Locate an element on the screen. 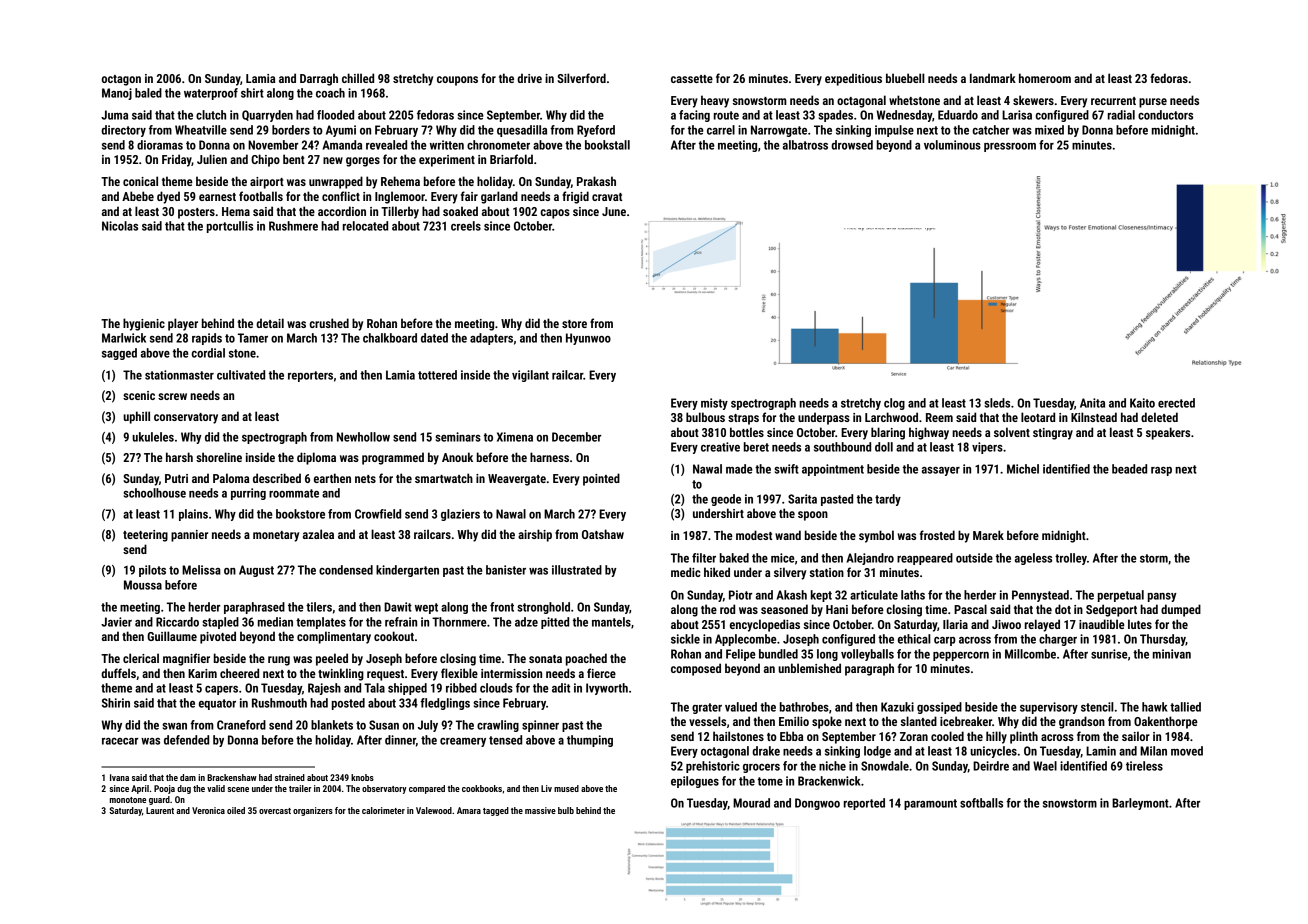  Ximena is located at coordinates (515, 437).
